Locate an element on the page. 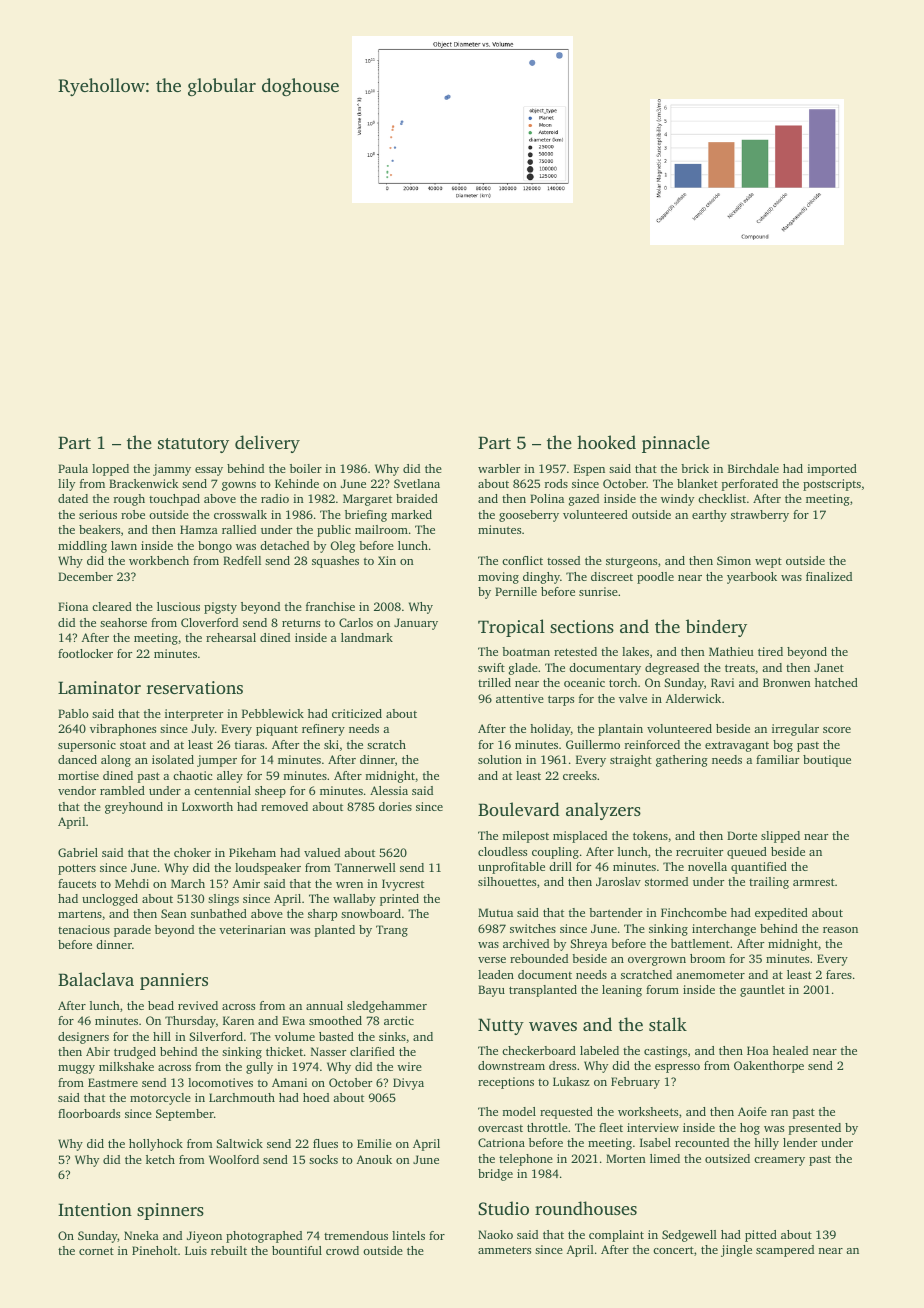 Image resolution: width=924 pixels, height=1308 pixels. reason is located at coordinates (840, 930).
